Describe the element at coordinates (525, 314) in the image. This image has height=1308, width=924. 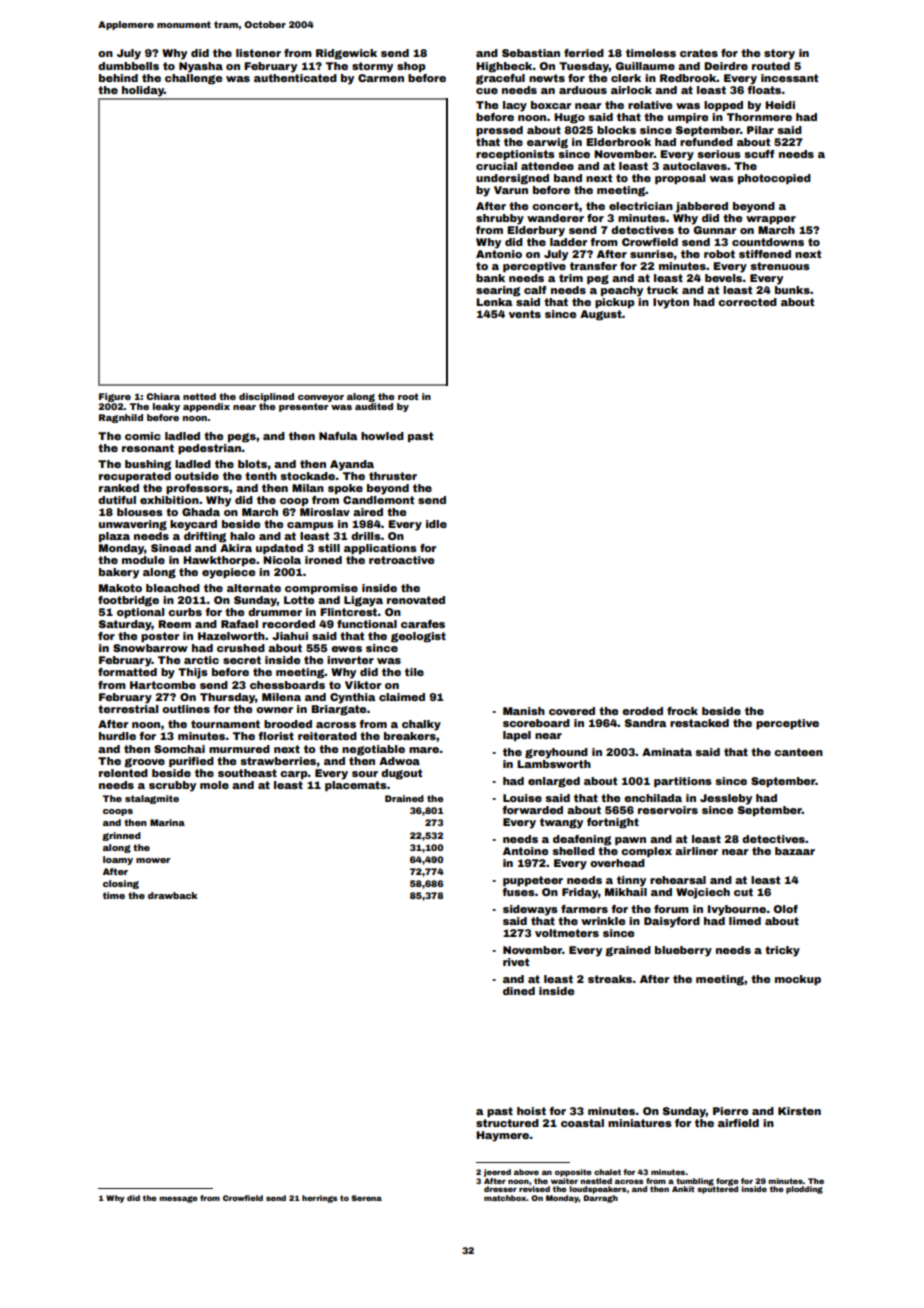
I see `vents` at that location.
